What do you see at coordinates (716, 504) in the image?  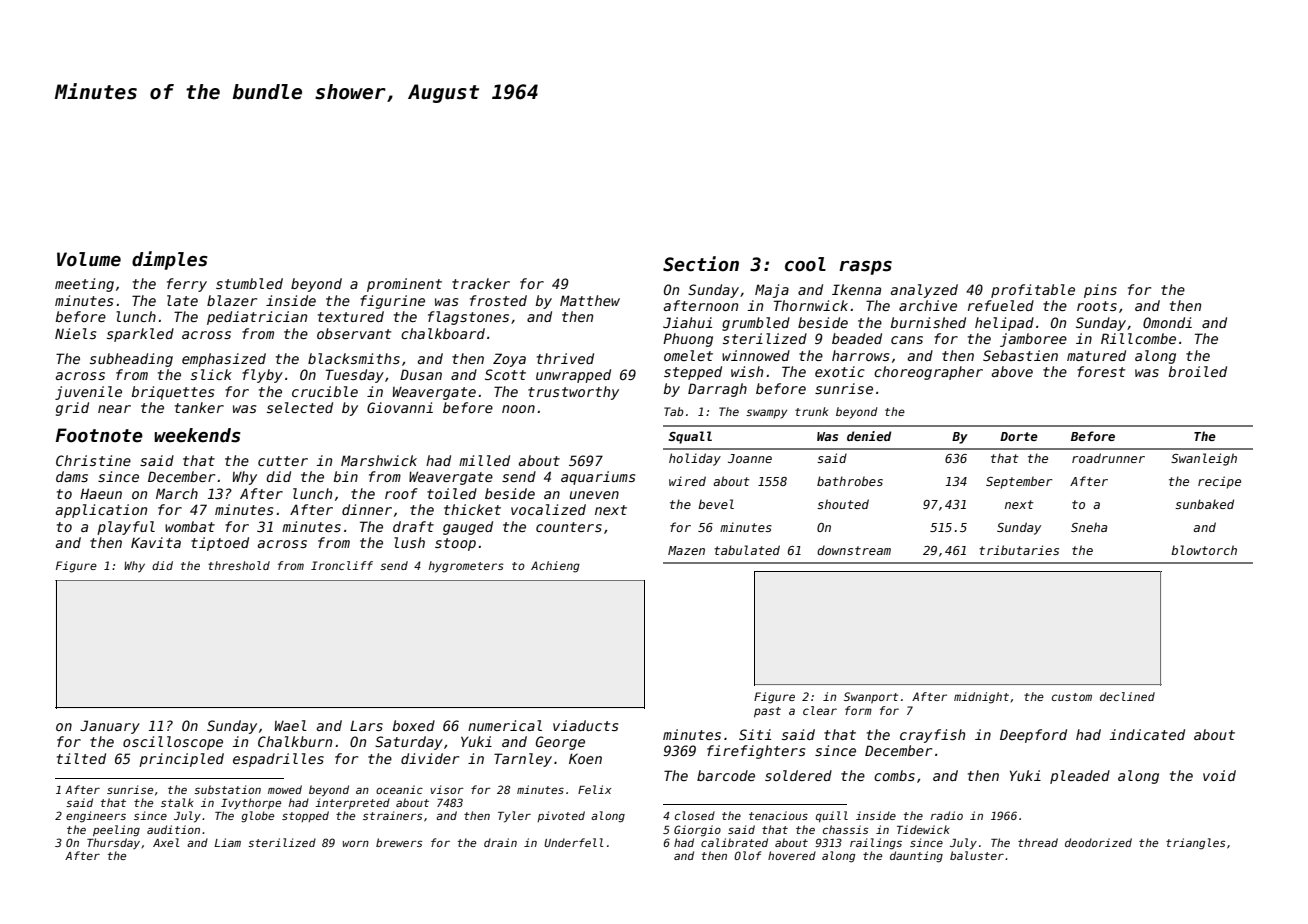 I see `bevel` at bounding box center [716, 504].
